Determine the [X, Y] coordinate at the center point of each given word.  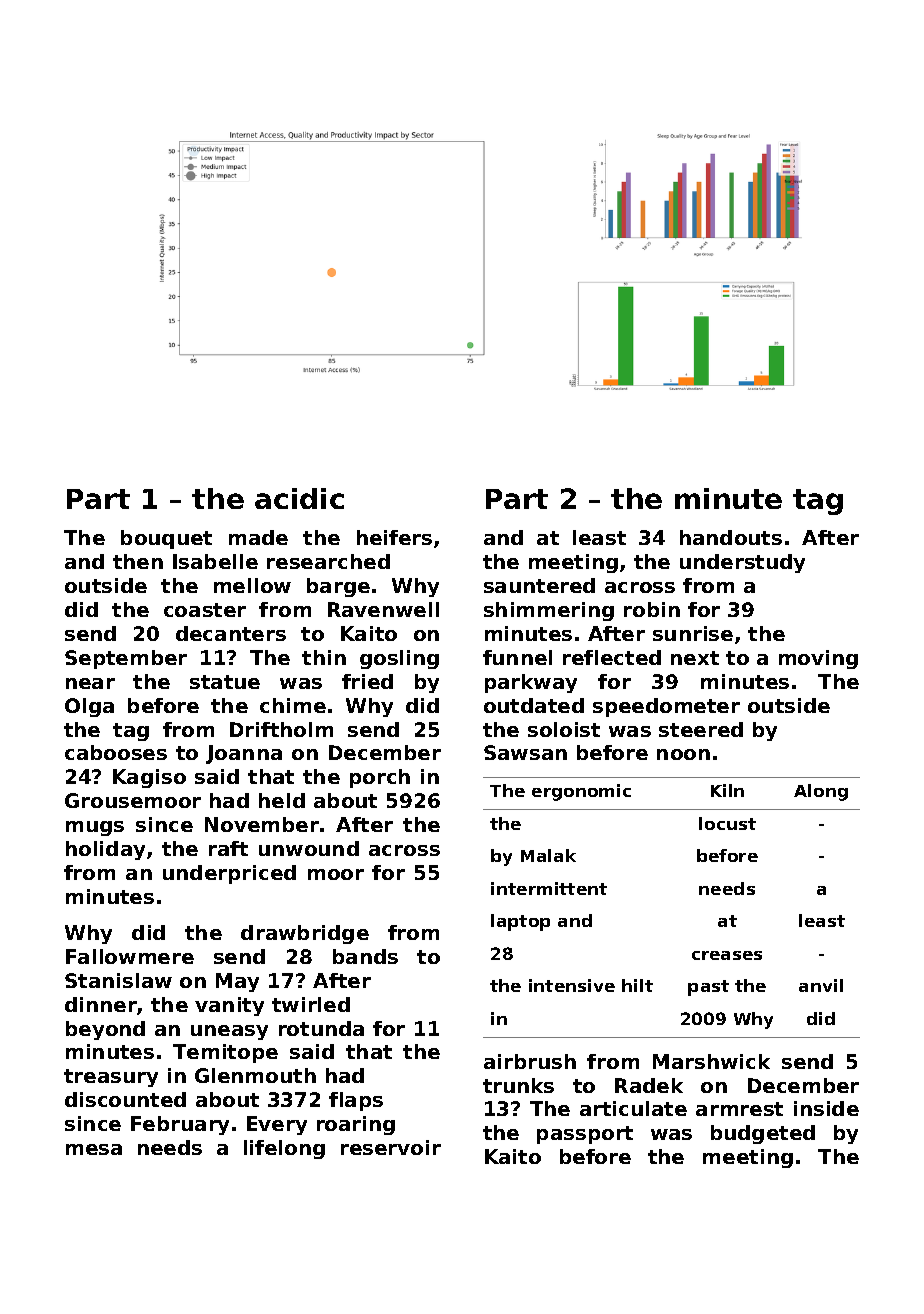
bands [365, 956]
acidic [299, 498]
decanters [231, 633]
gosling [399, 659]
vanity [229, 1006]
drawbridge [305, 934]
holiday [105, 850]
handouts [731, 537]
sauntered [539, 585]
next [695, 658]
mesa [94, 1149]
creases [727, 955]
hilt [637, 985]
